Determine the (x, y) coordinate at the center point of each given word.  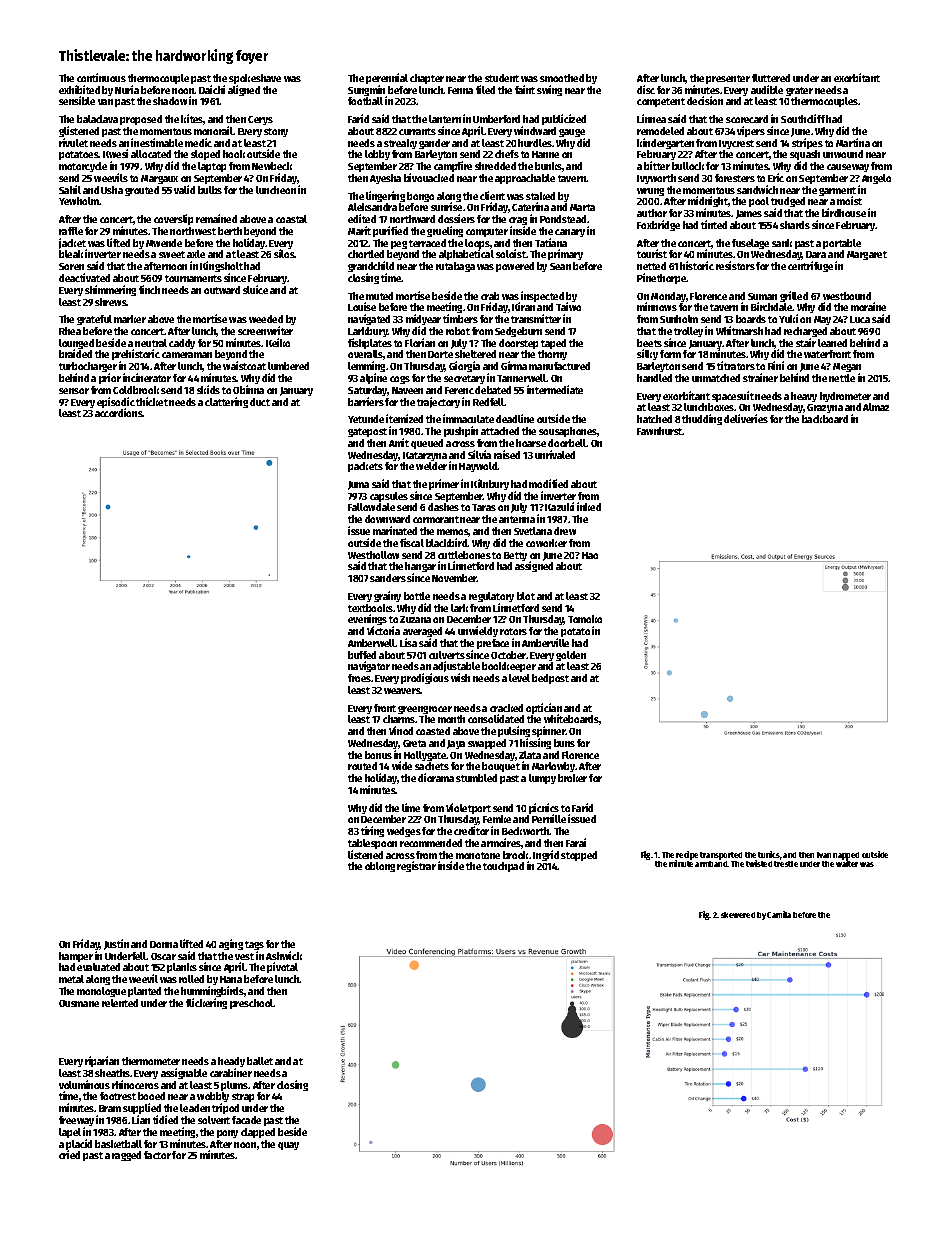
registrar (416, 866)
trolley (688, 332)
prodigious (425, 679)
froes (359, 678)
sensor (74, 391)
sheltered (475, 354)
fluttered (771, 78)
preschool (252, 1004)
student (502, 78)
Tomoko (585, 619)
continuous (101, 77)
